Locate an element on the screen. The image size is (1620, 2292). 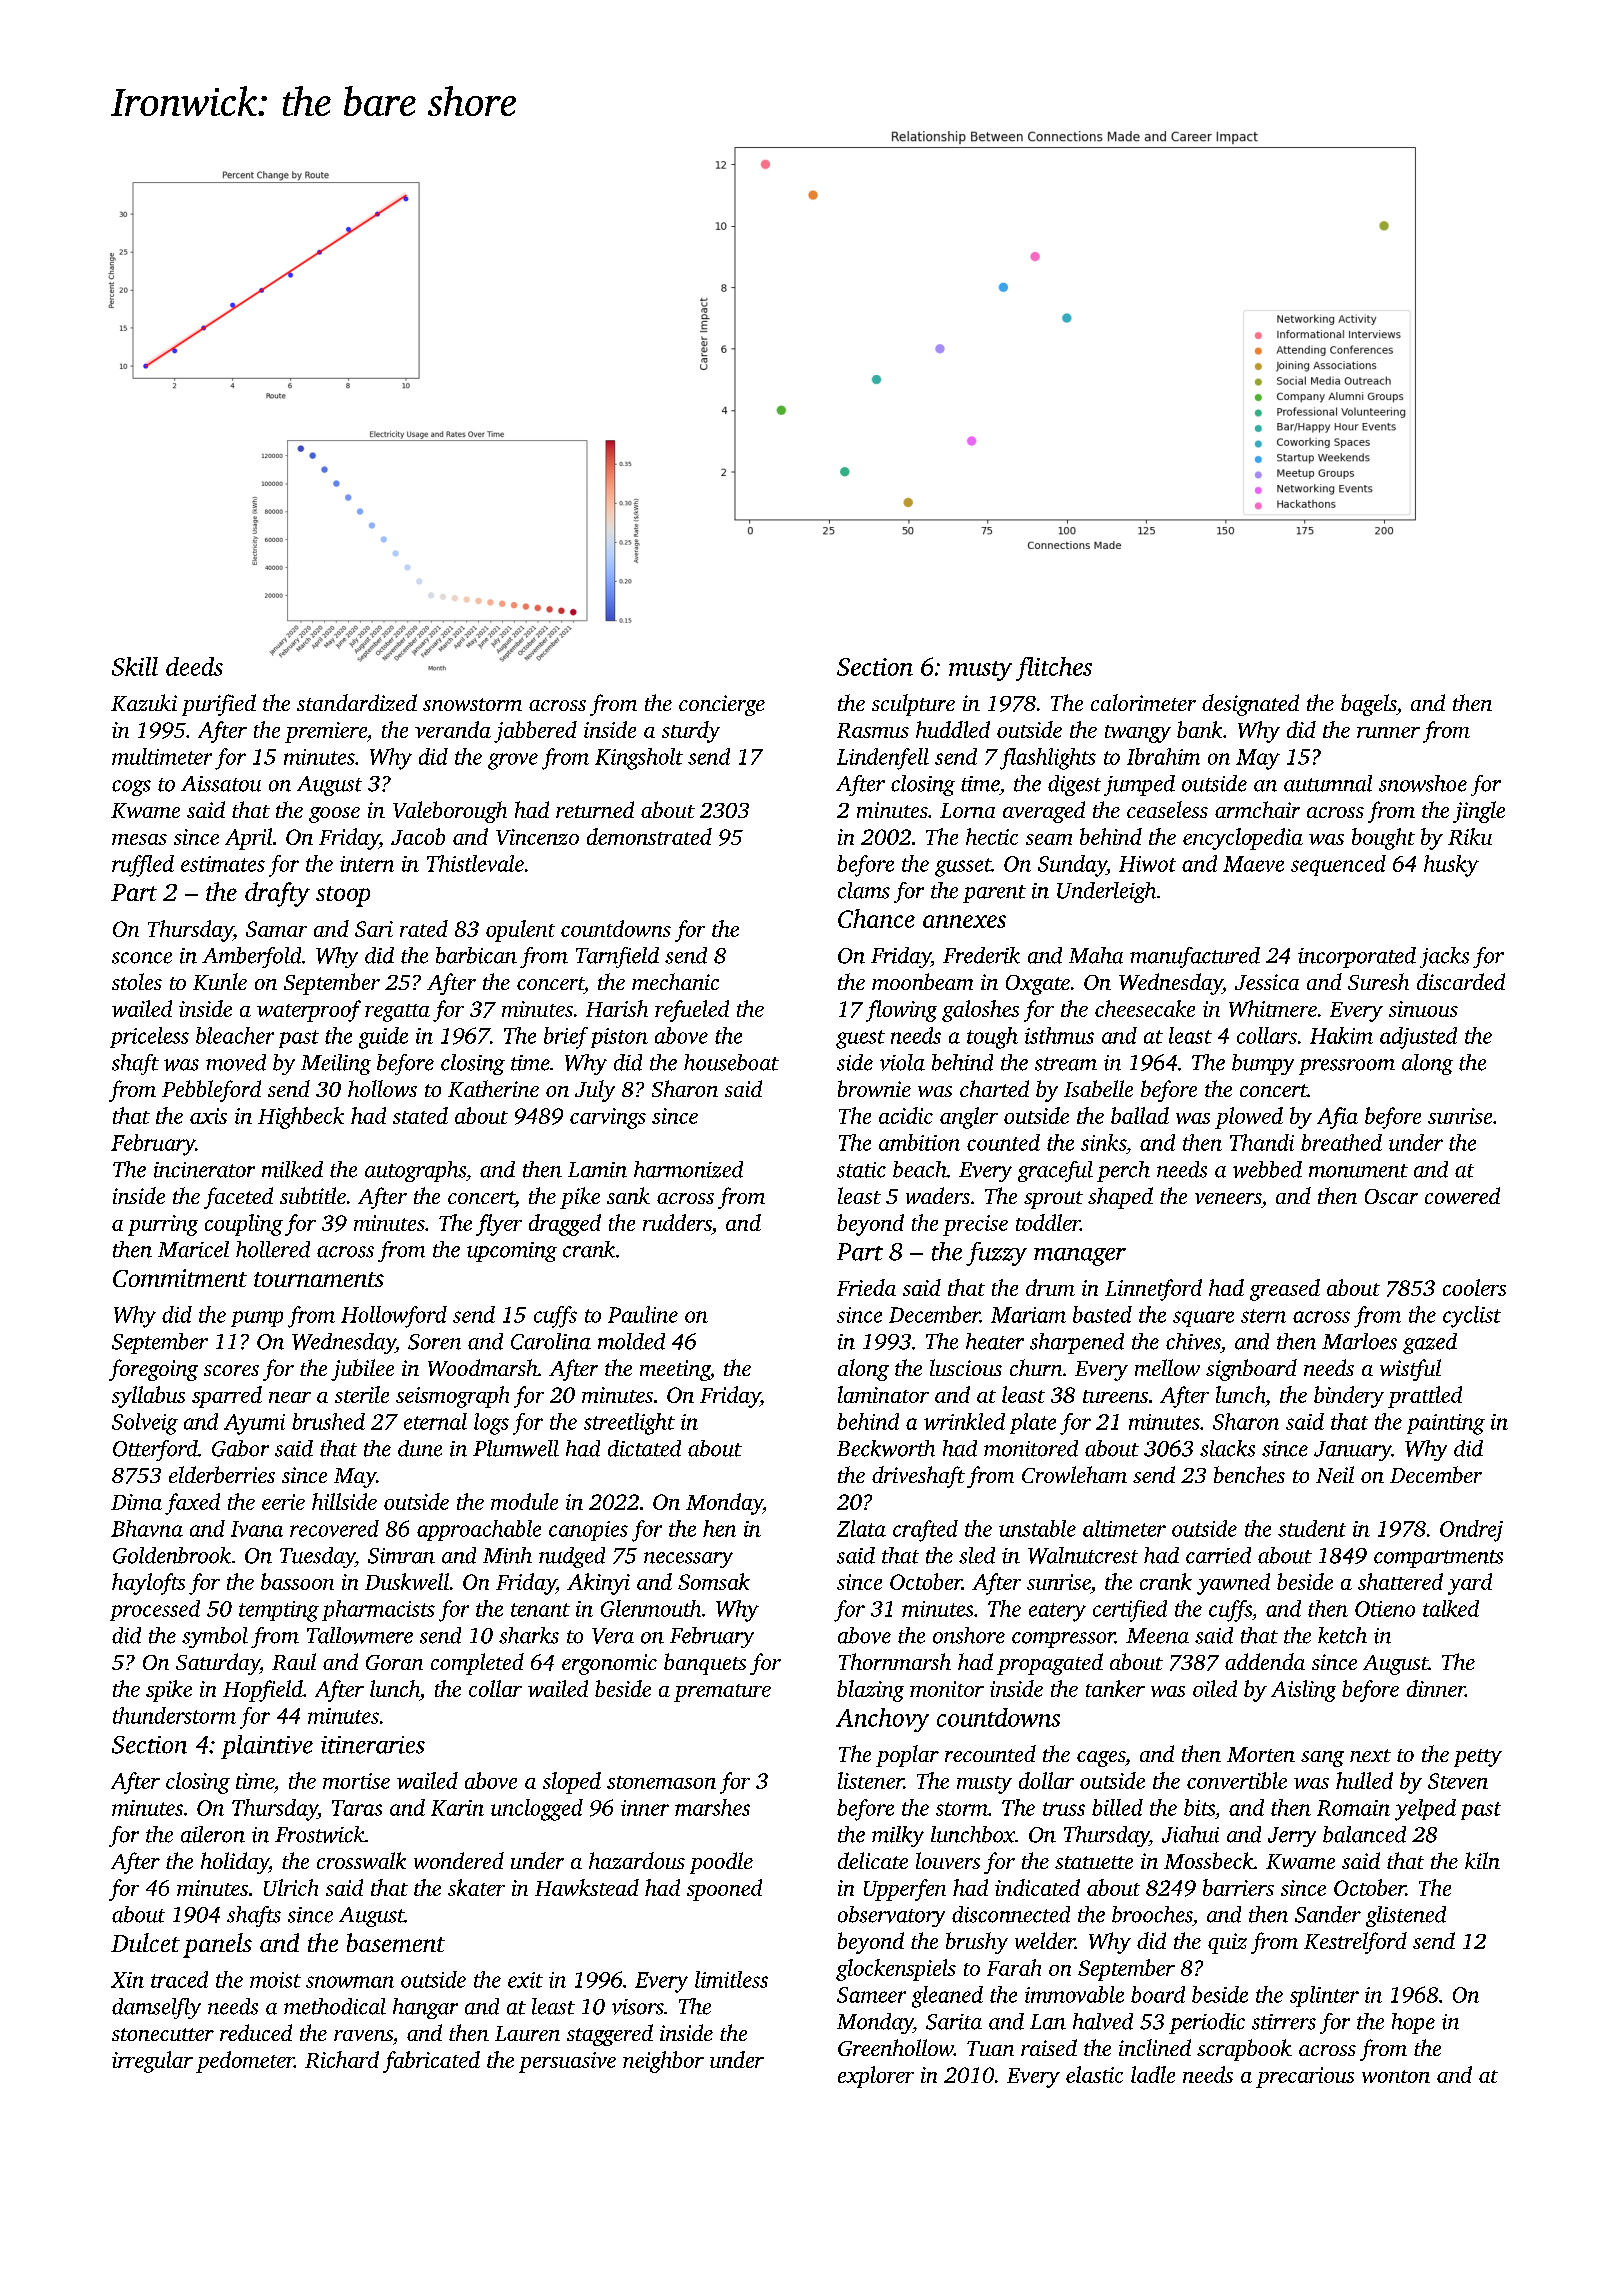
Lindenfell is located at coordinates (883, 759).
